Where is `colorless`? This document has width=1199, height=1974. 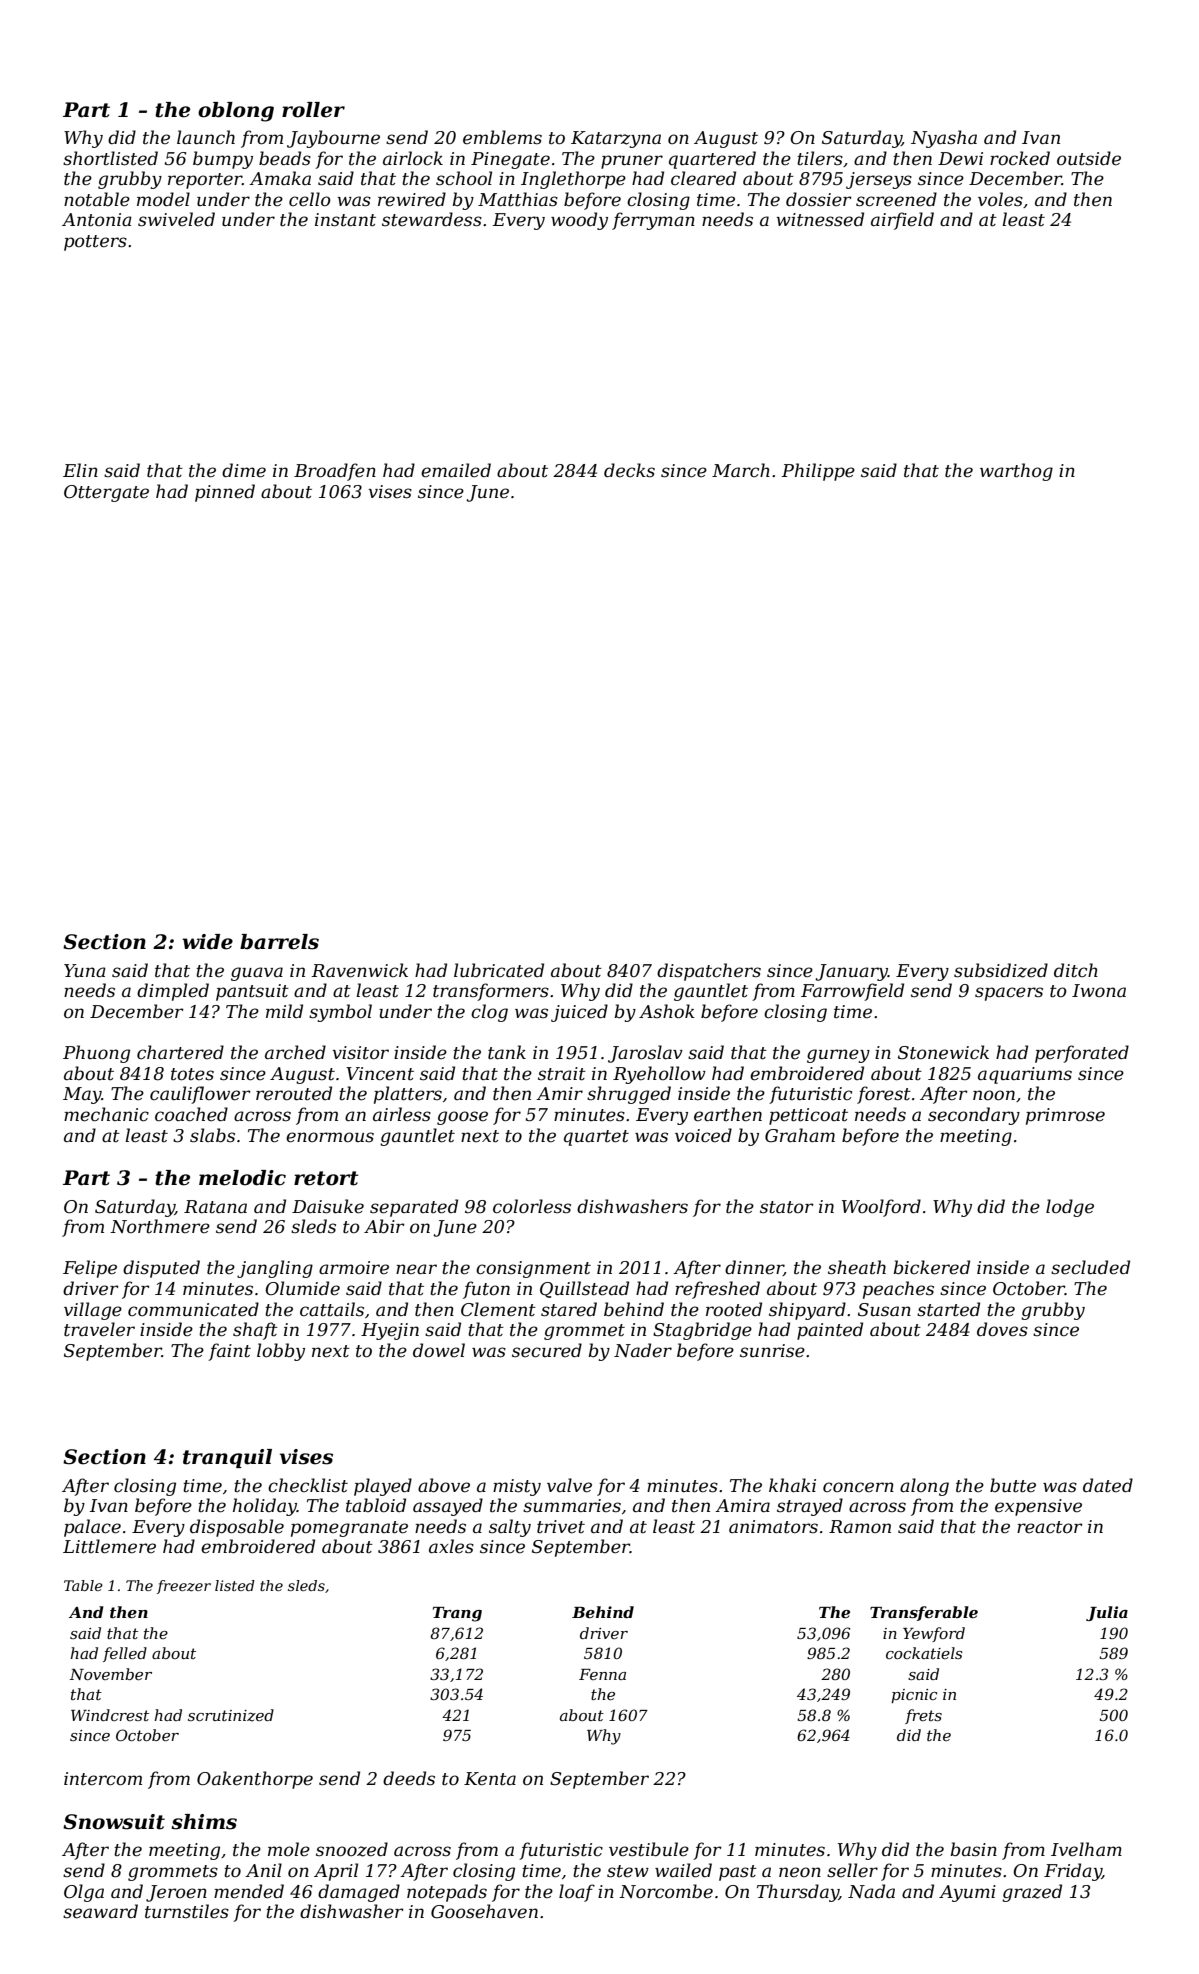 colorless is located at coordinates (532, 1206).
